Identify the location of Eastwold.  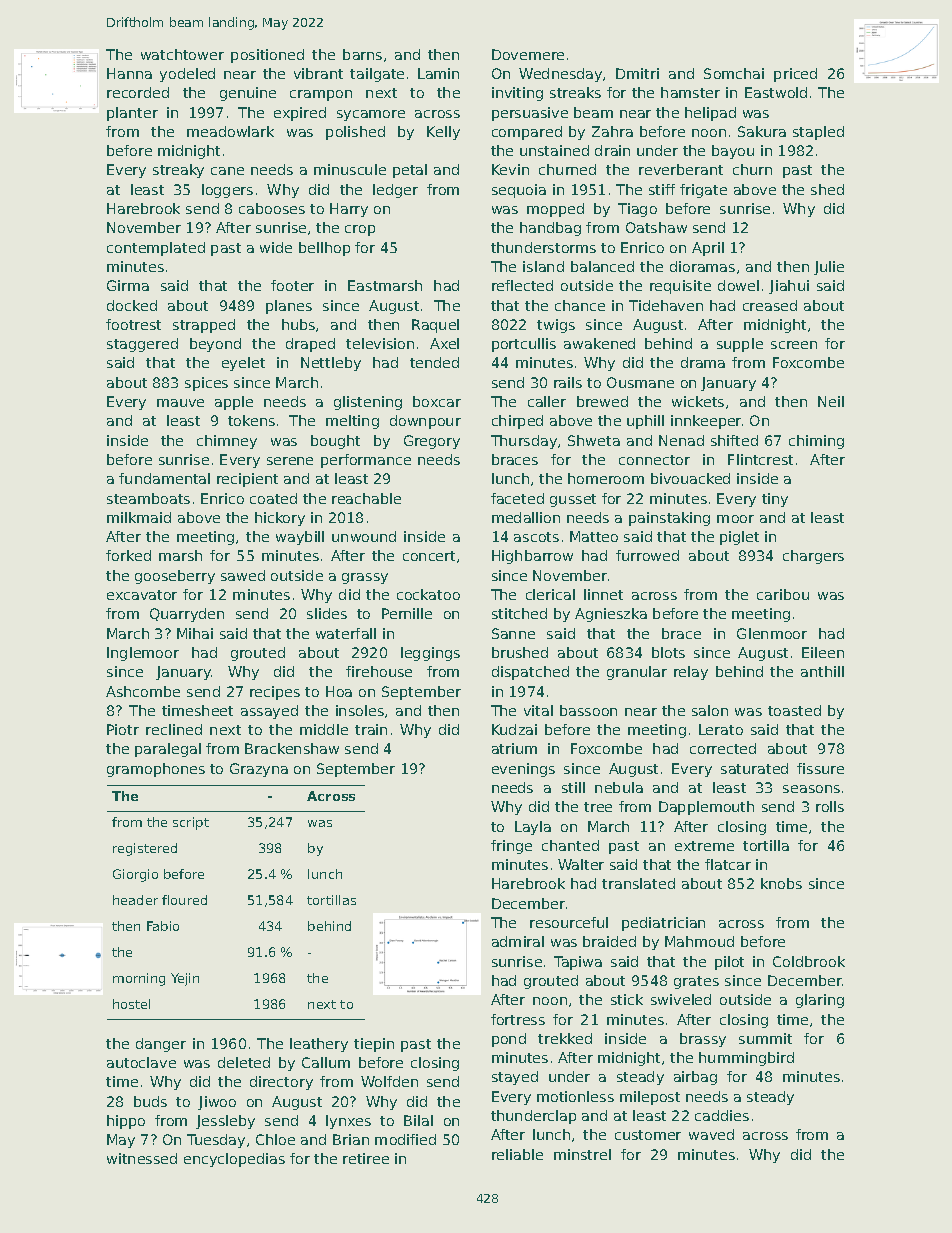
(776, 92).
